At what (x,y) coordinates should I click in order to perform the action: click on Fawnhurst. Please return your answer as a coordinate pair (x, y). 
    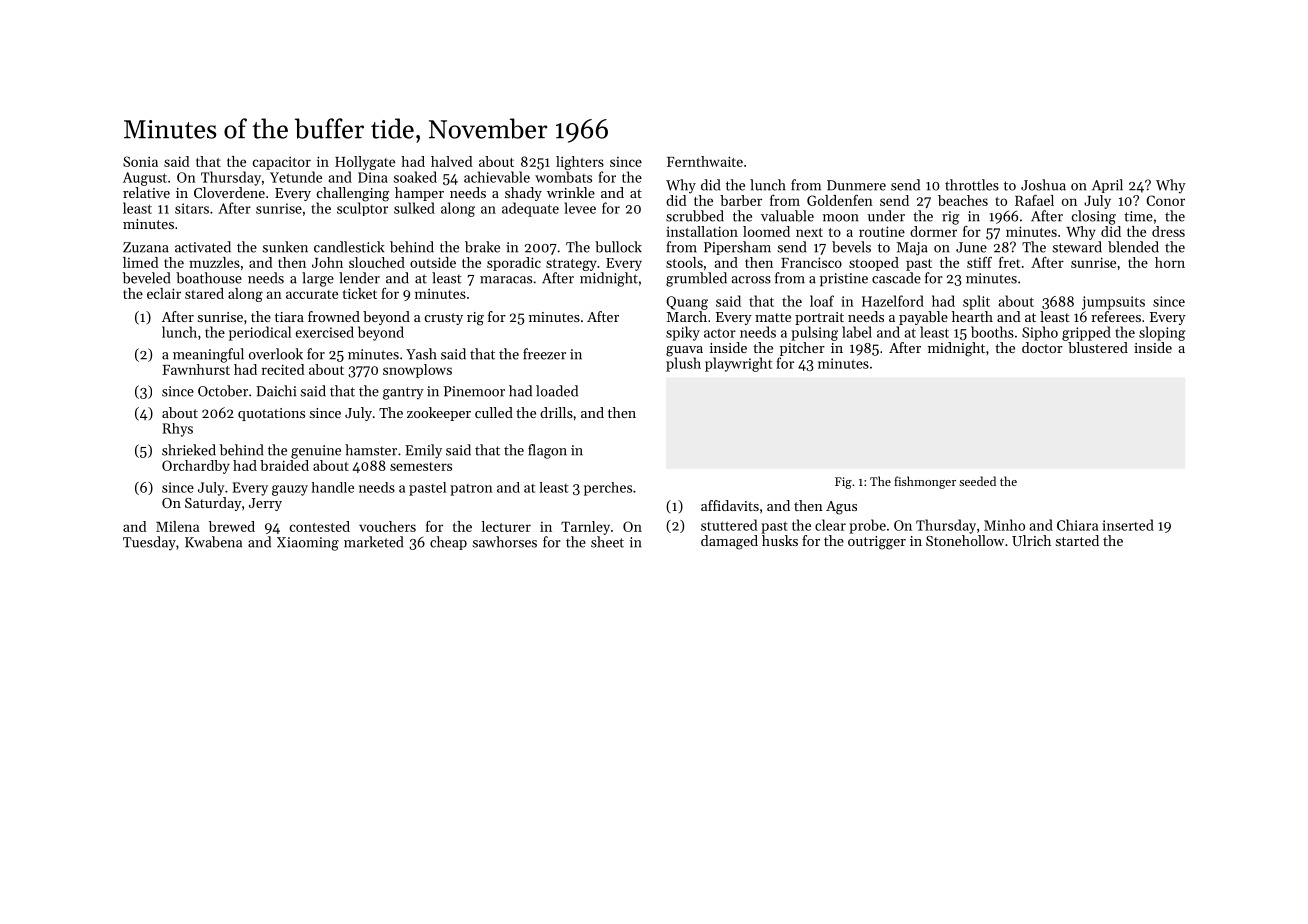
    Looking at the image, I should click on (196, 369).
